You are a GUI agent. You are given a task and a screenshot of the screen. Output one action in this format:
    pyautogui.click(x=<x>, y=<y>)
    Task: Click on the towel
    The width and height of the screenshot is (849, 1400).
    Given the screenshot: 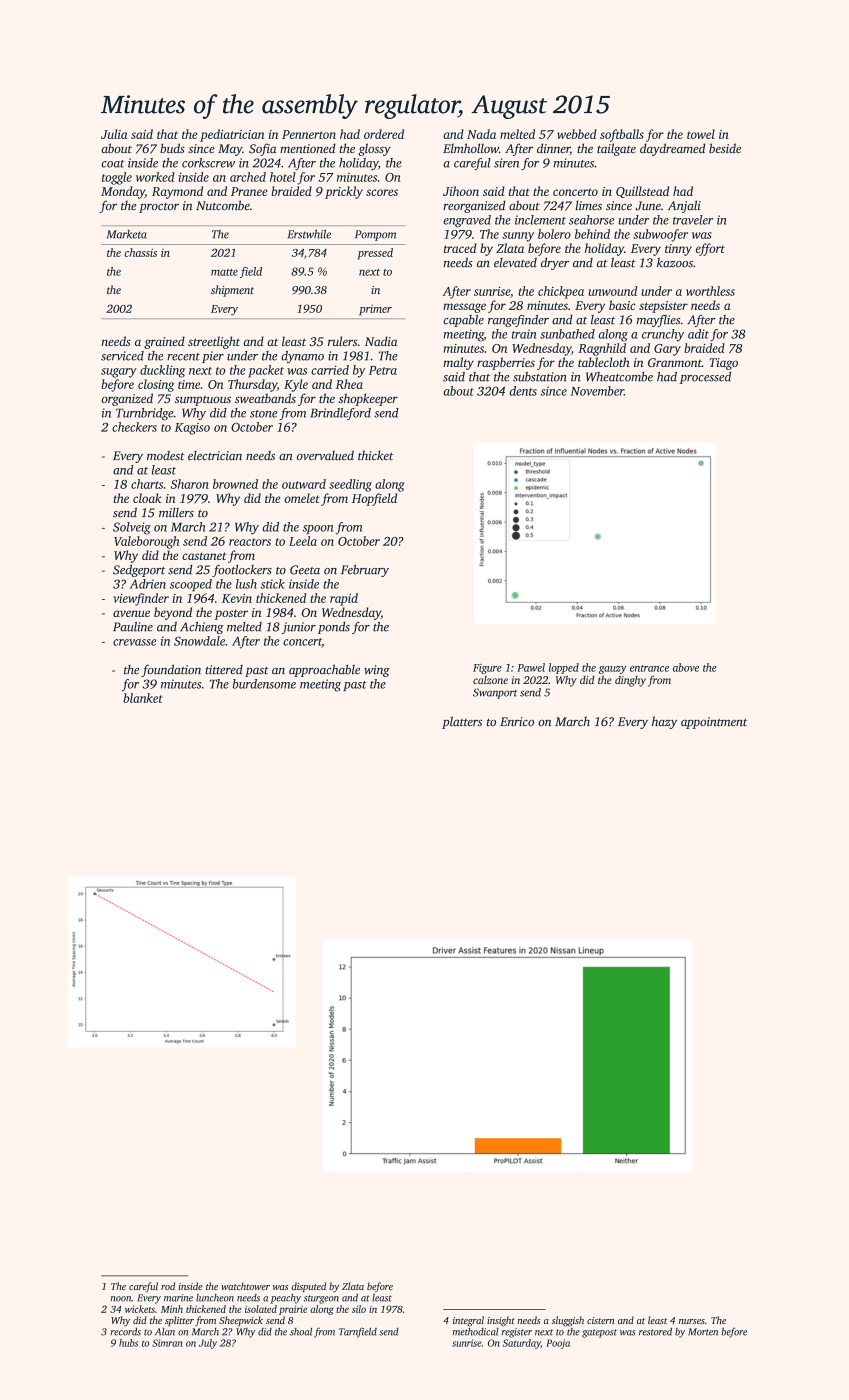 What is the action you would take?
    pyautogui.click(x=701, y=134)
